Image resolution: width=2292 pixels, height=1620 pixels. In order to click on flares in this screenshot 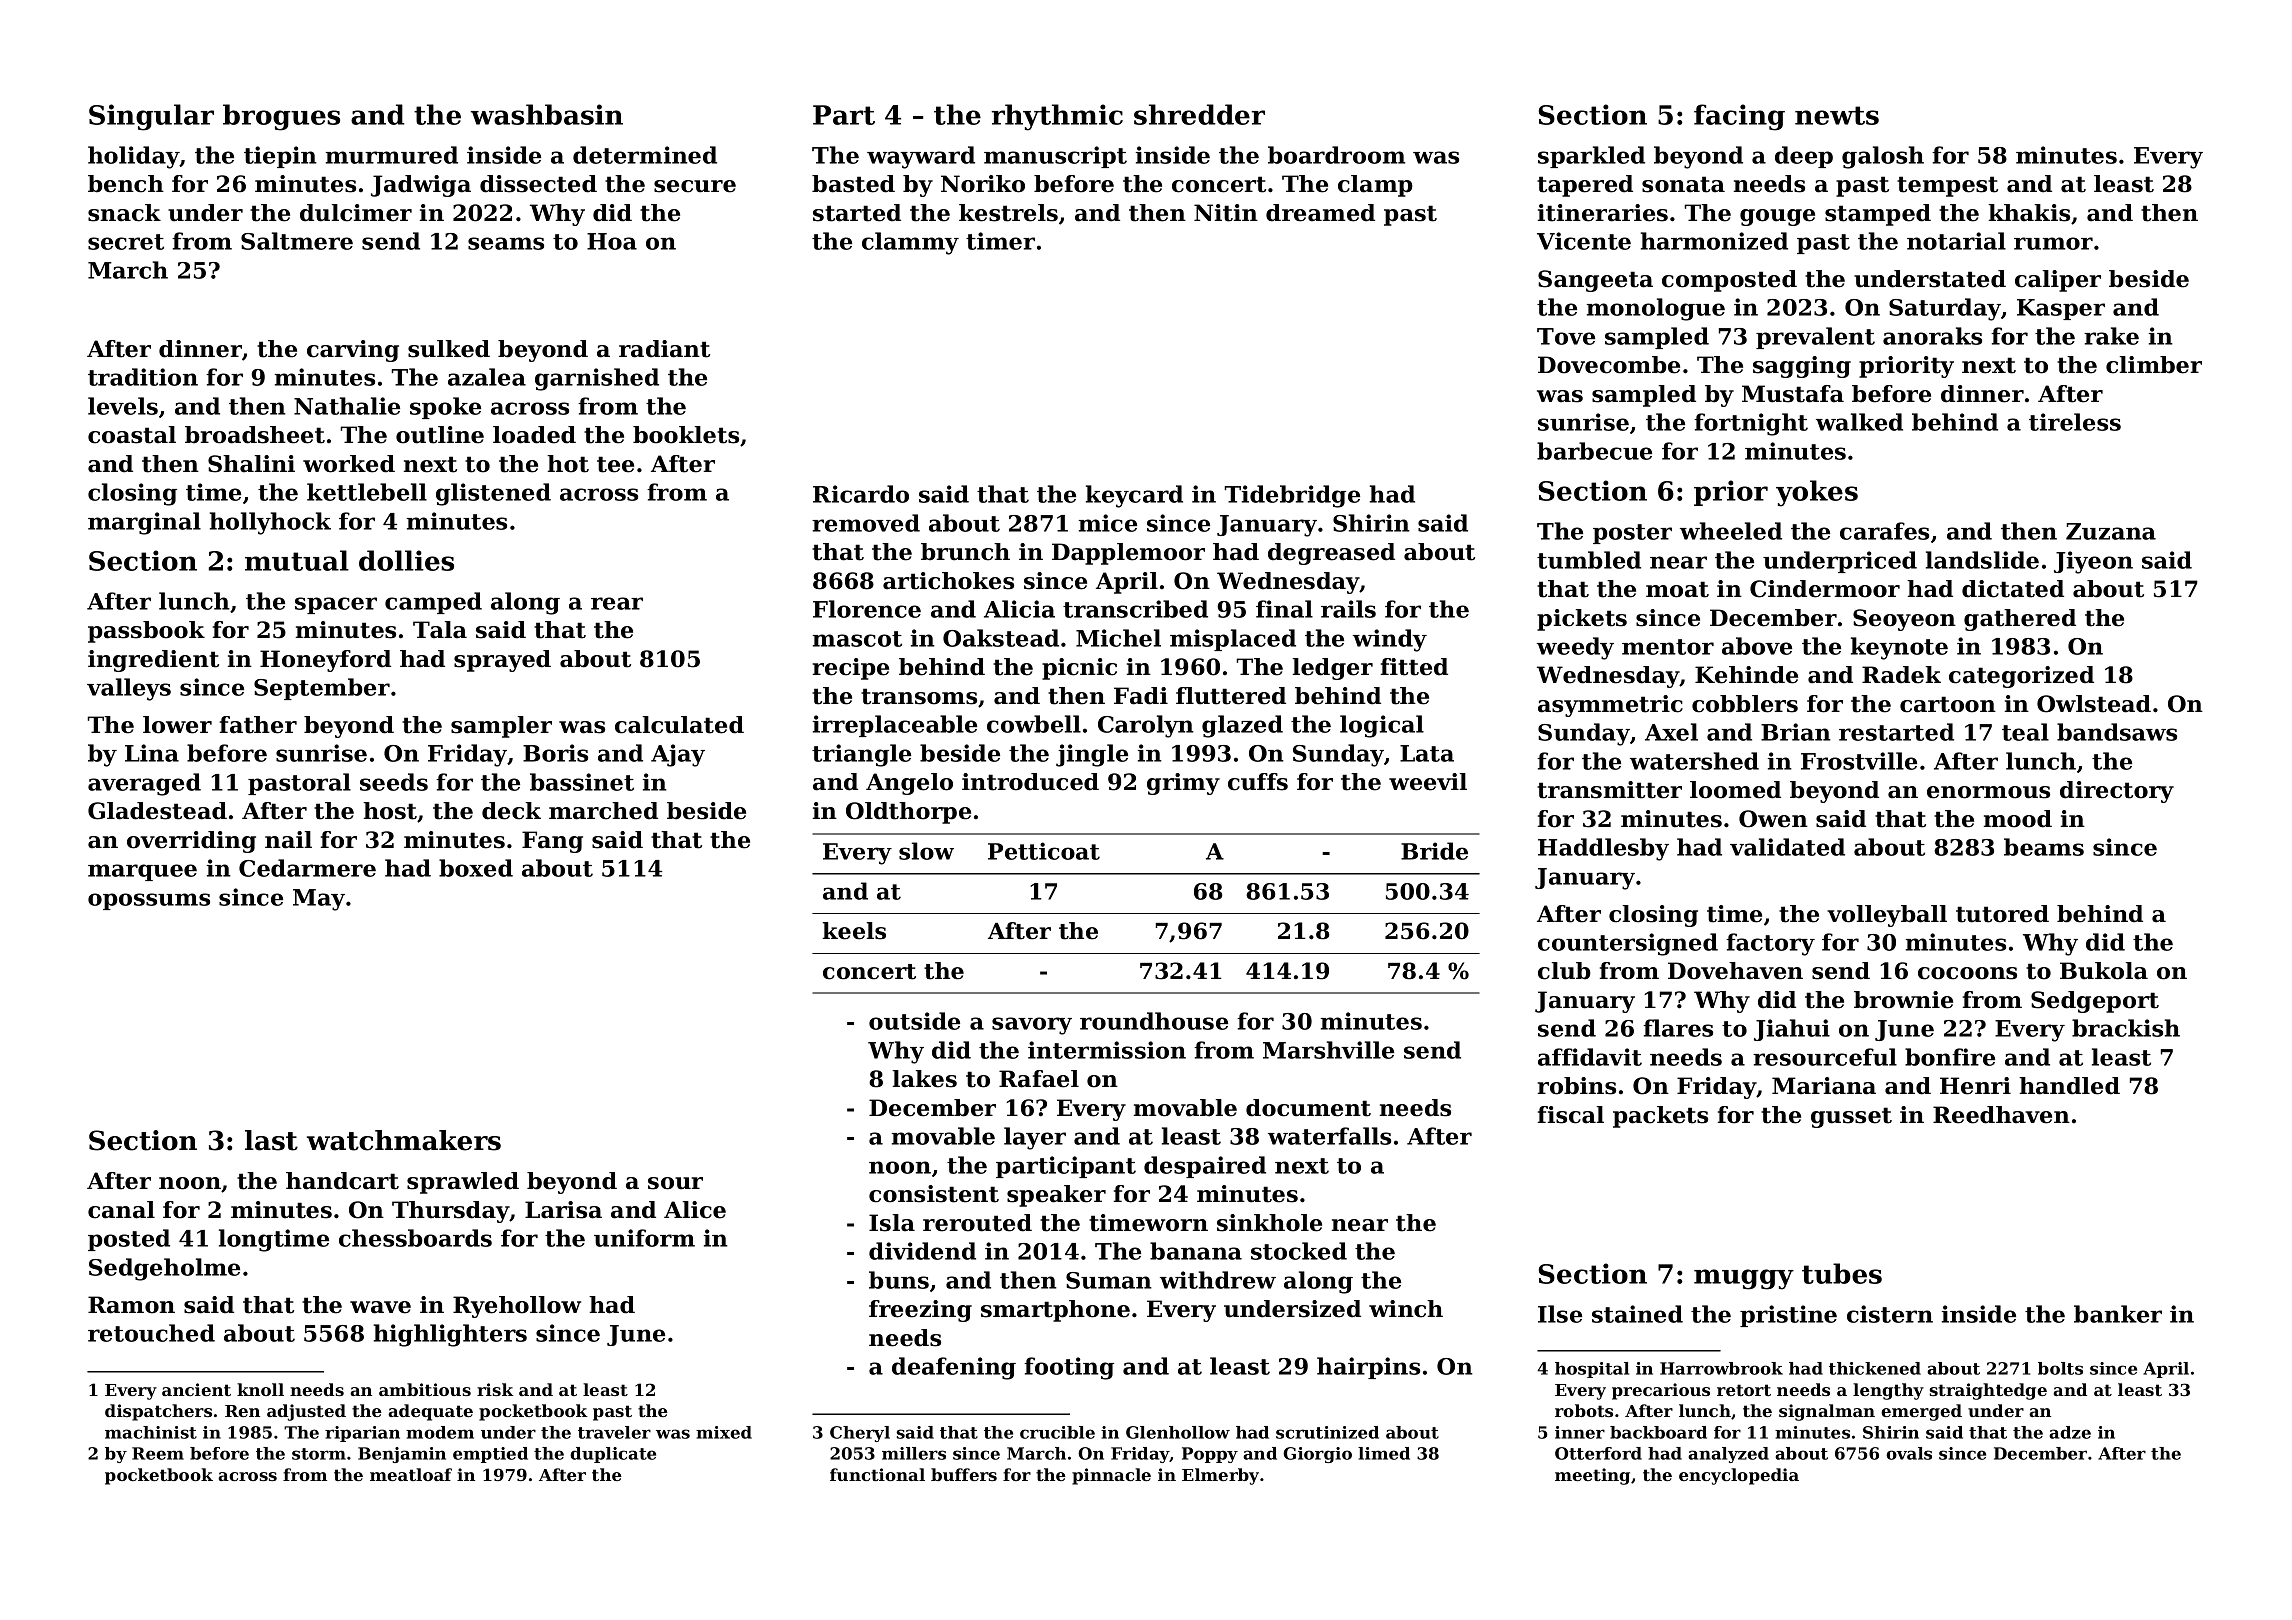, I will do `click(1678, 1028)`.
